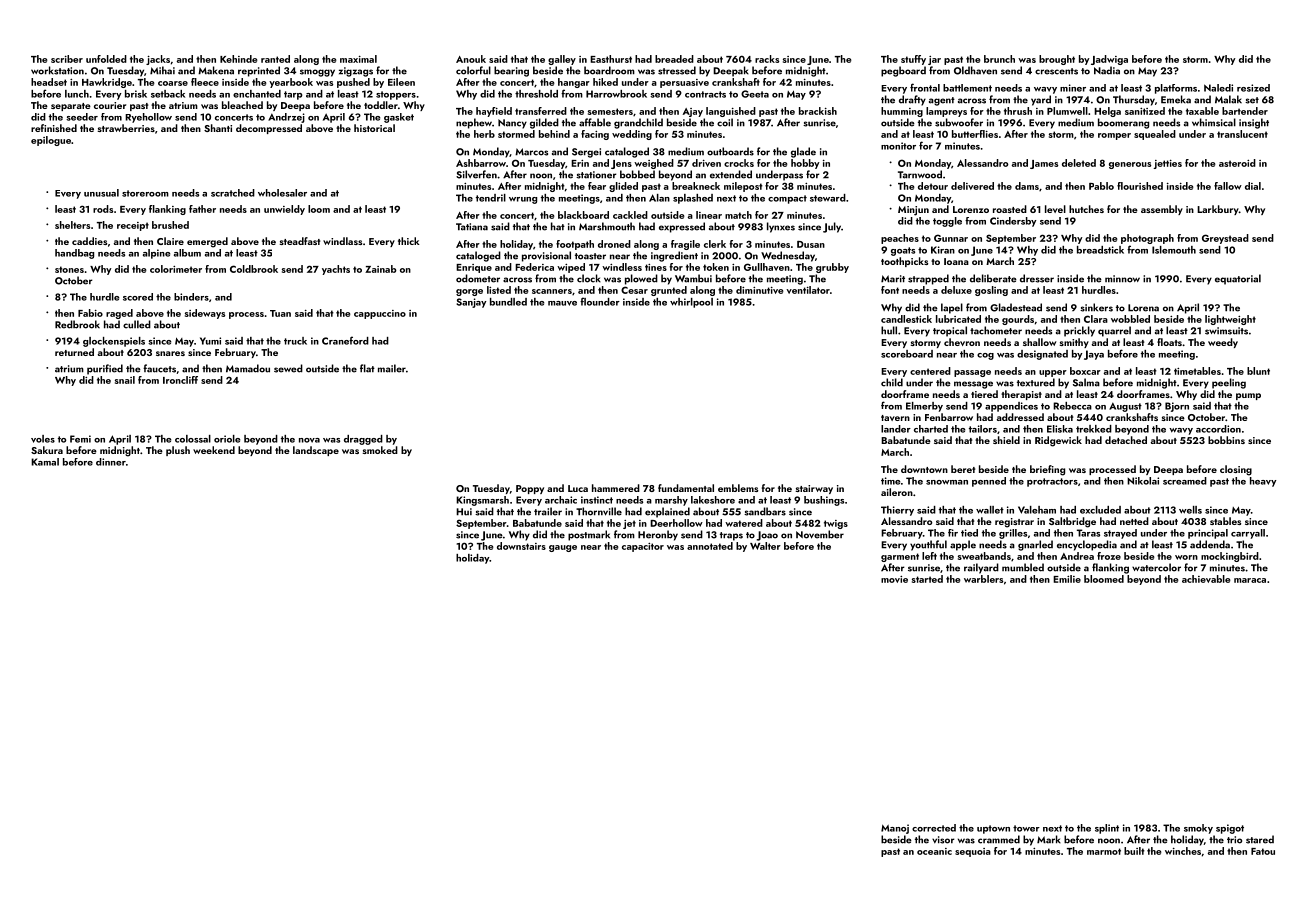 This screenshot has height=924, width=1308. What do you see at coordinates (521, 546) in the screenshot?
I see `downstairs` at bounding box center [521, 546].
